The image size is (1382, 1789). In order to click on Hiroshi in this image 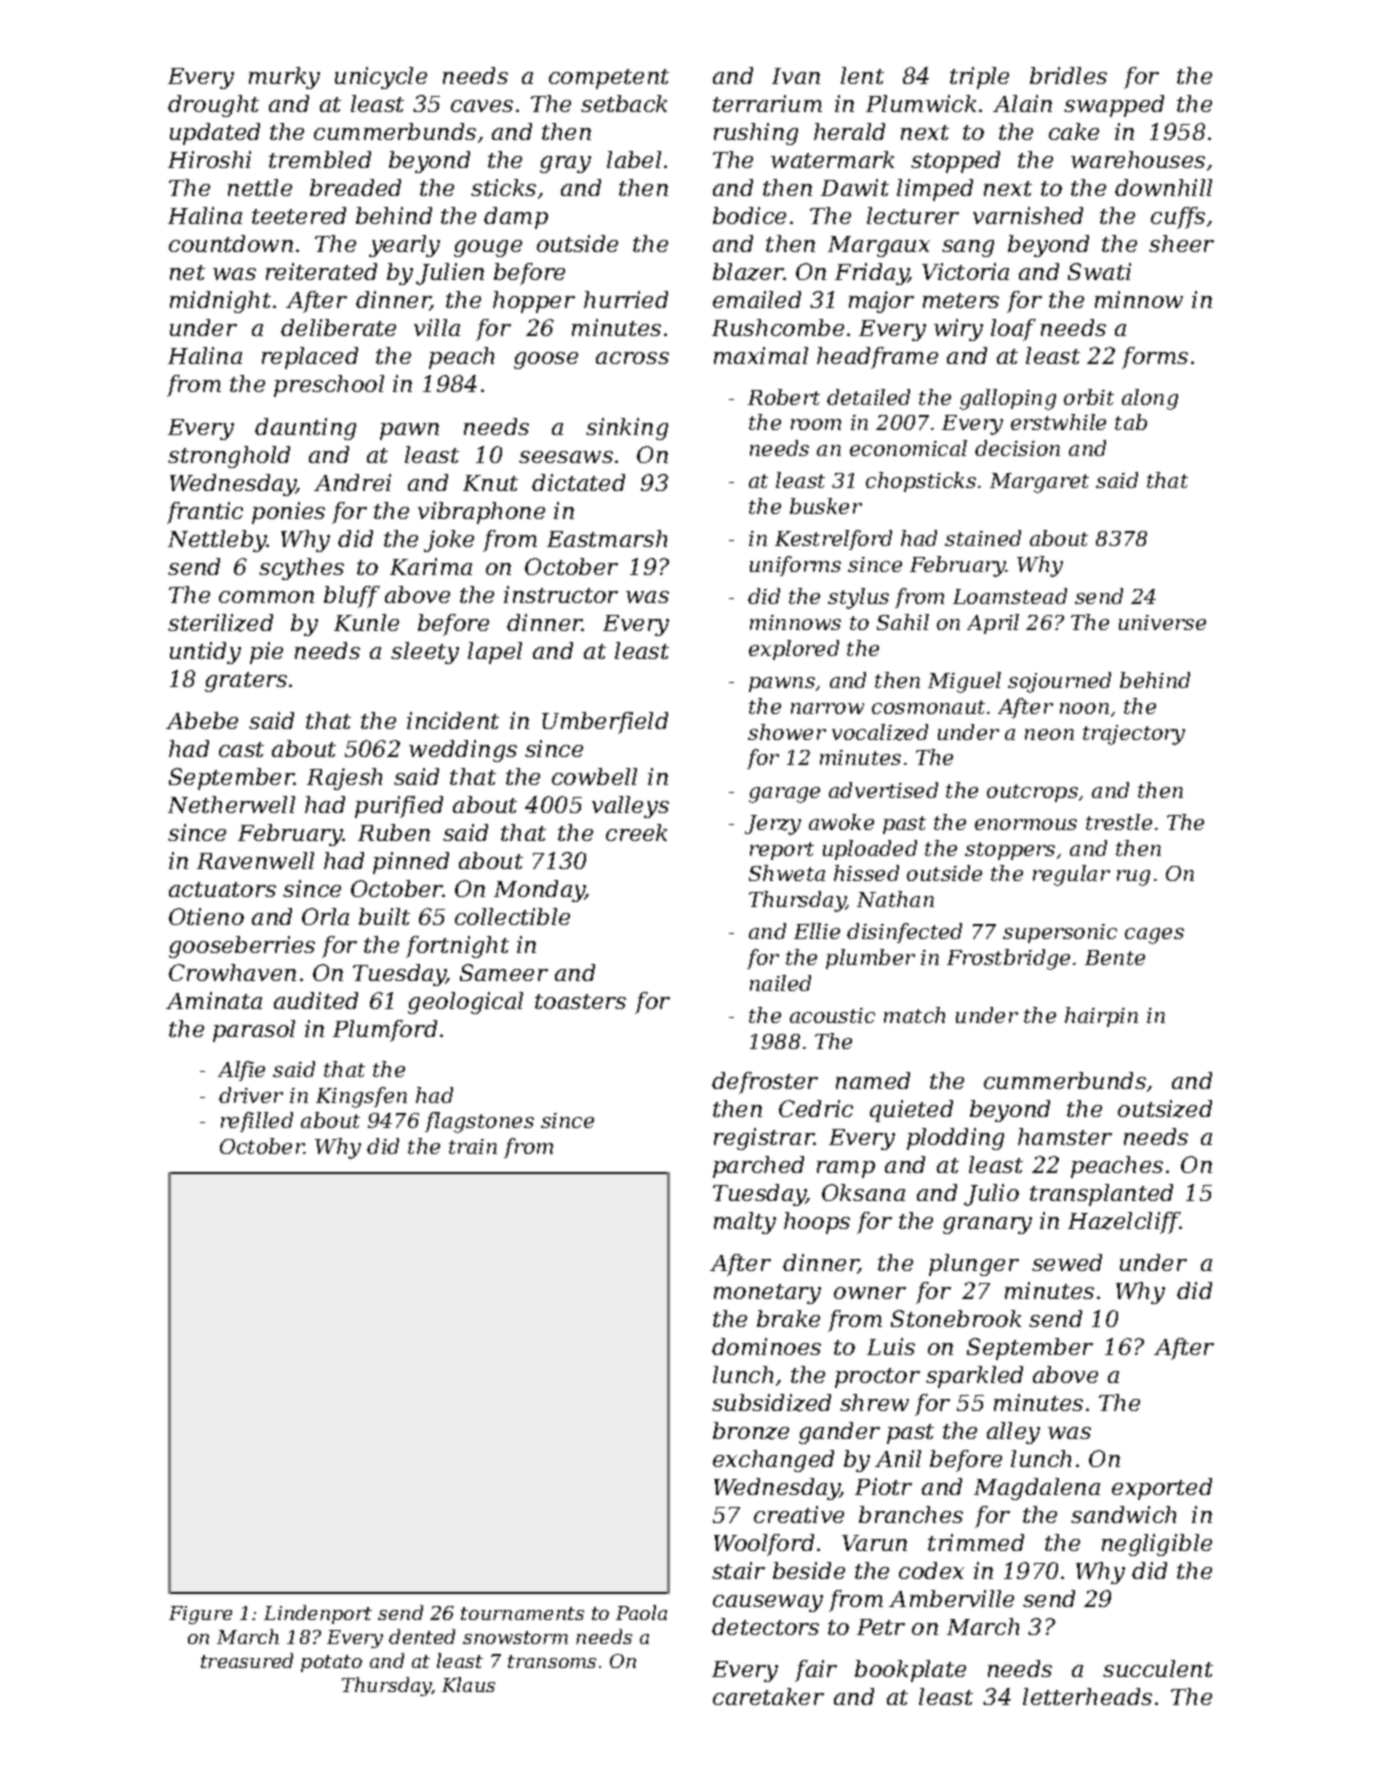, I will do `click(209, 159)`.
